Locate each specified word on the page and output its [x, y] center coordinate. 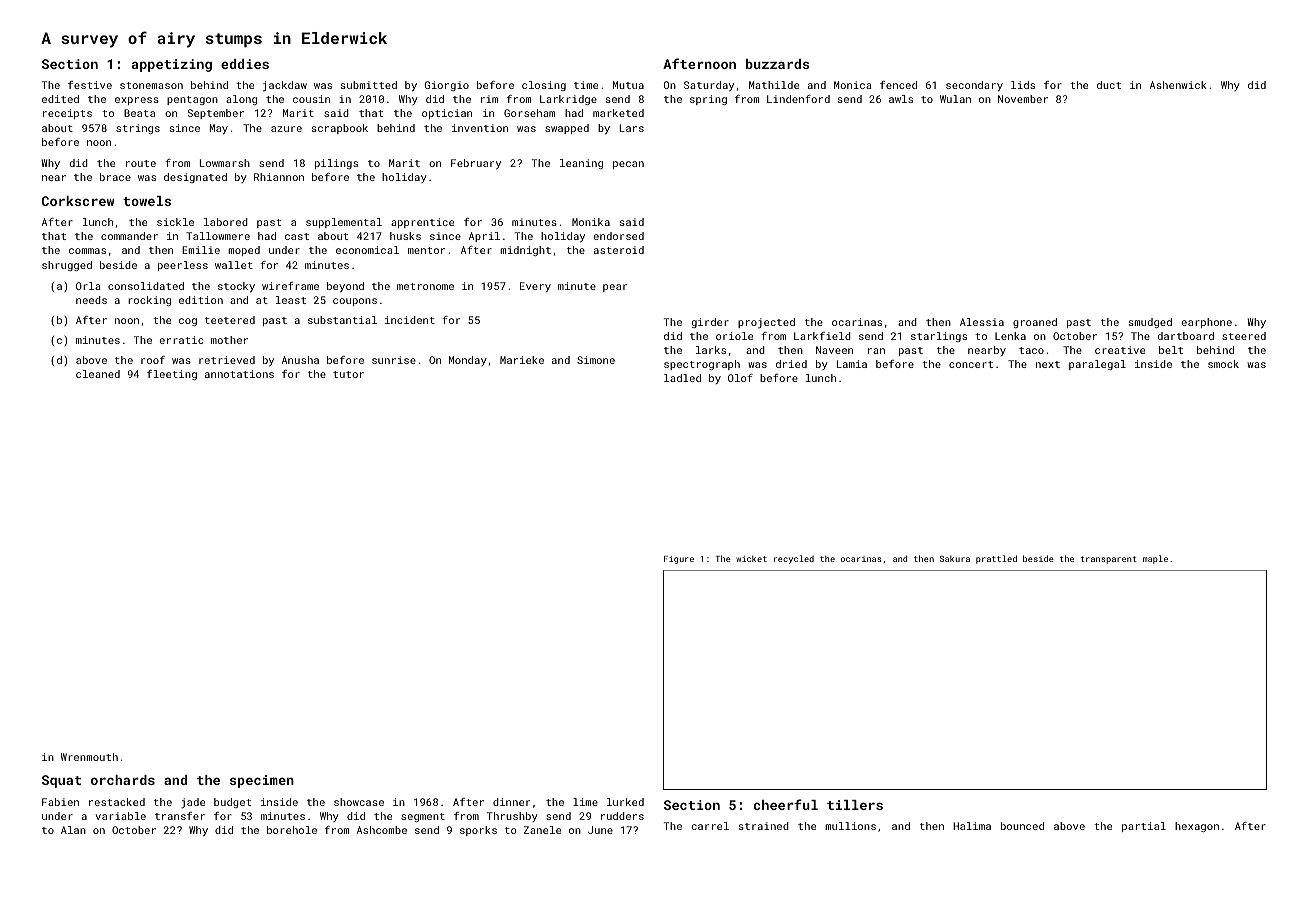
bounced [1022, 826]
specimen [262, 781]
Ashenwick [1178, 85]
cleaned [98, 374]
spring [708, 100]
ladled [682, 378]
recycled [794, 559]
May [219, 129]
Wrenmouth [89, 757]
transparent [1109, 560]
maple [1155, 559]
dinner [511, 802]
